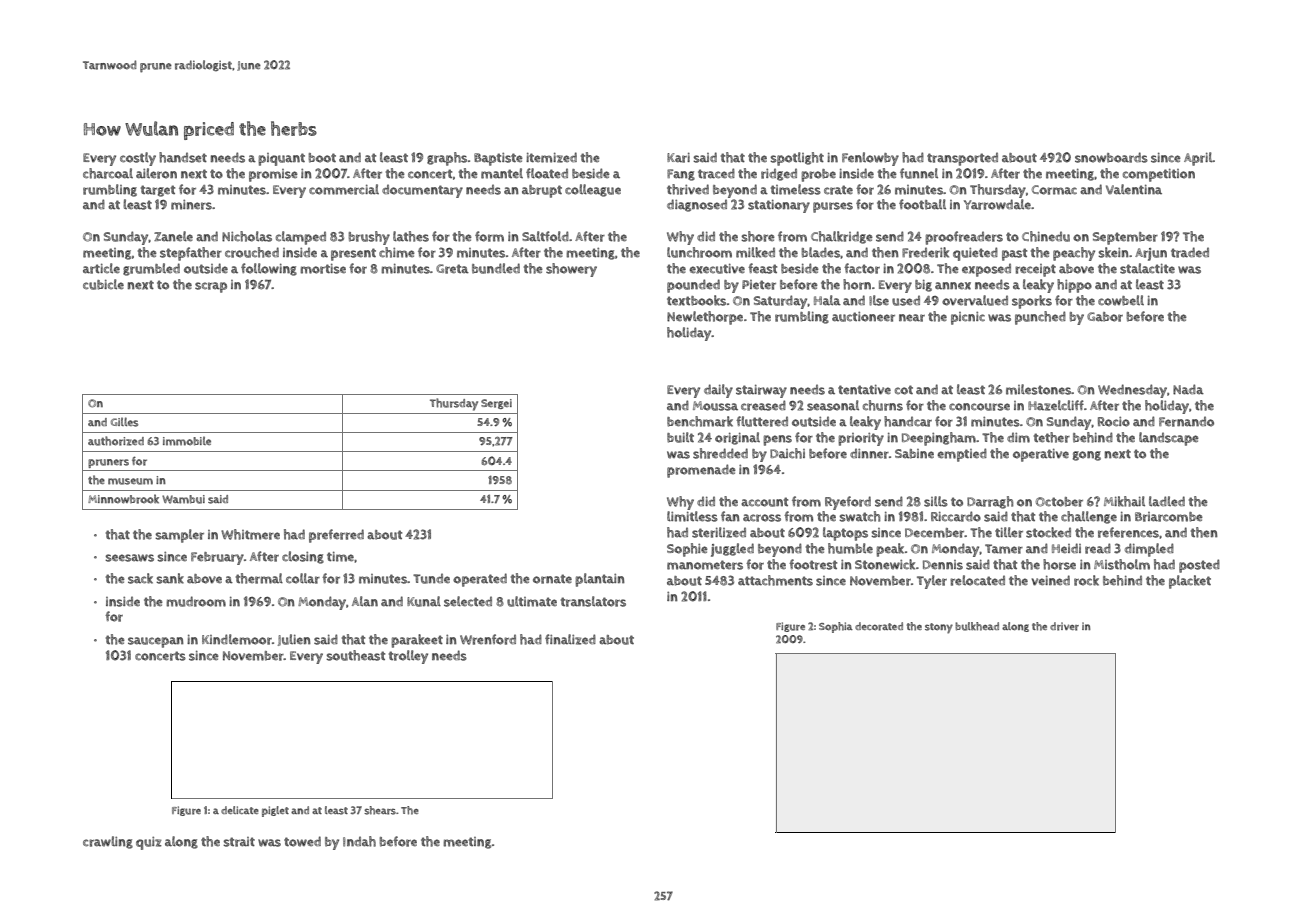  Describe the element at coordinates (1066, 548) in the image. I see `Heidi` at that location.
